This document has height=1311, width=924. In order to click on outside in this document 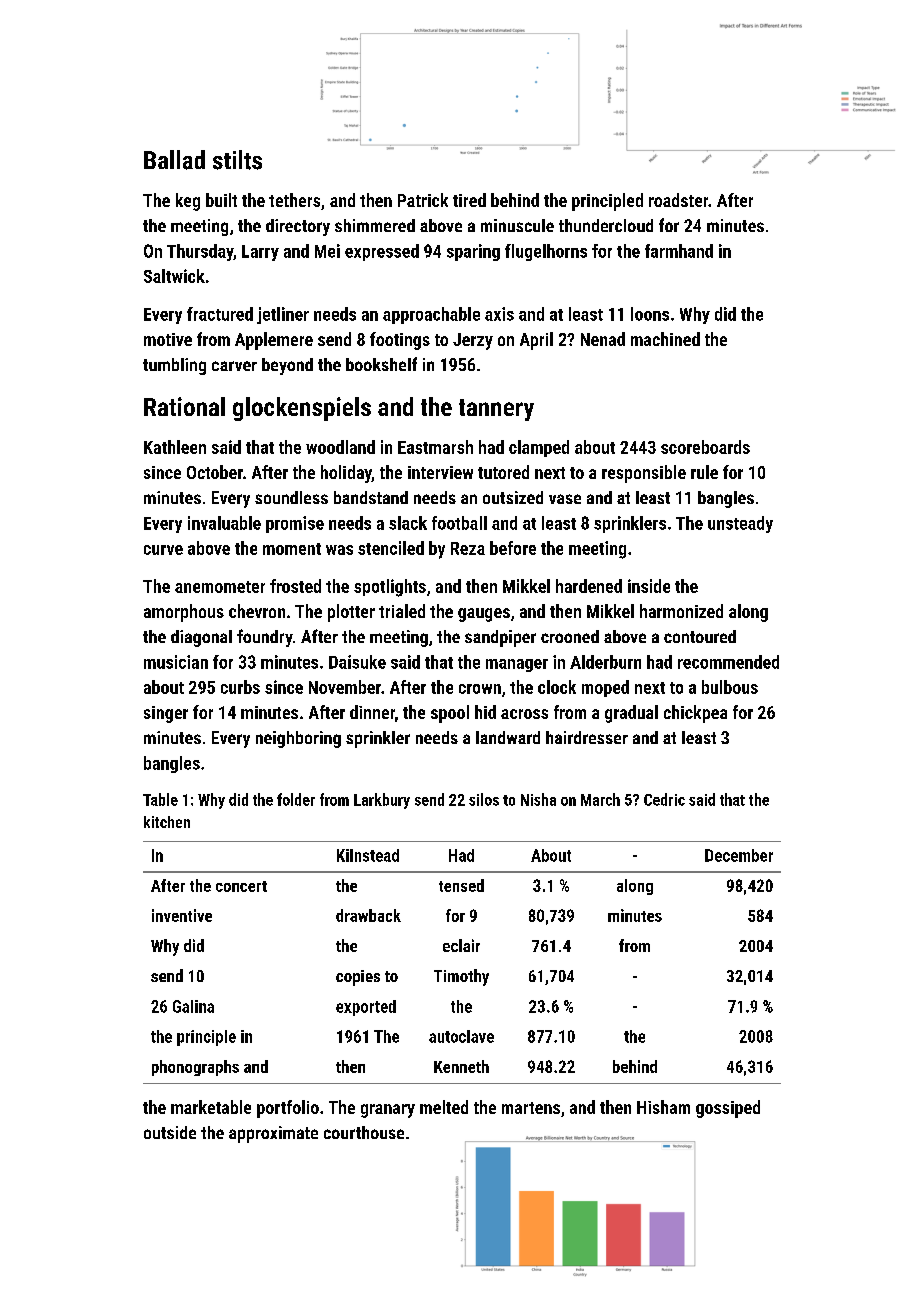, I will do `click(170, 1132)`.
